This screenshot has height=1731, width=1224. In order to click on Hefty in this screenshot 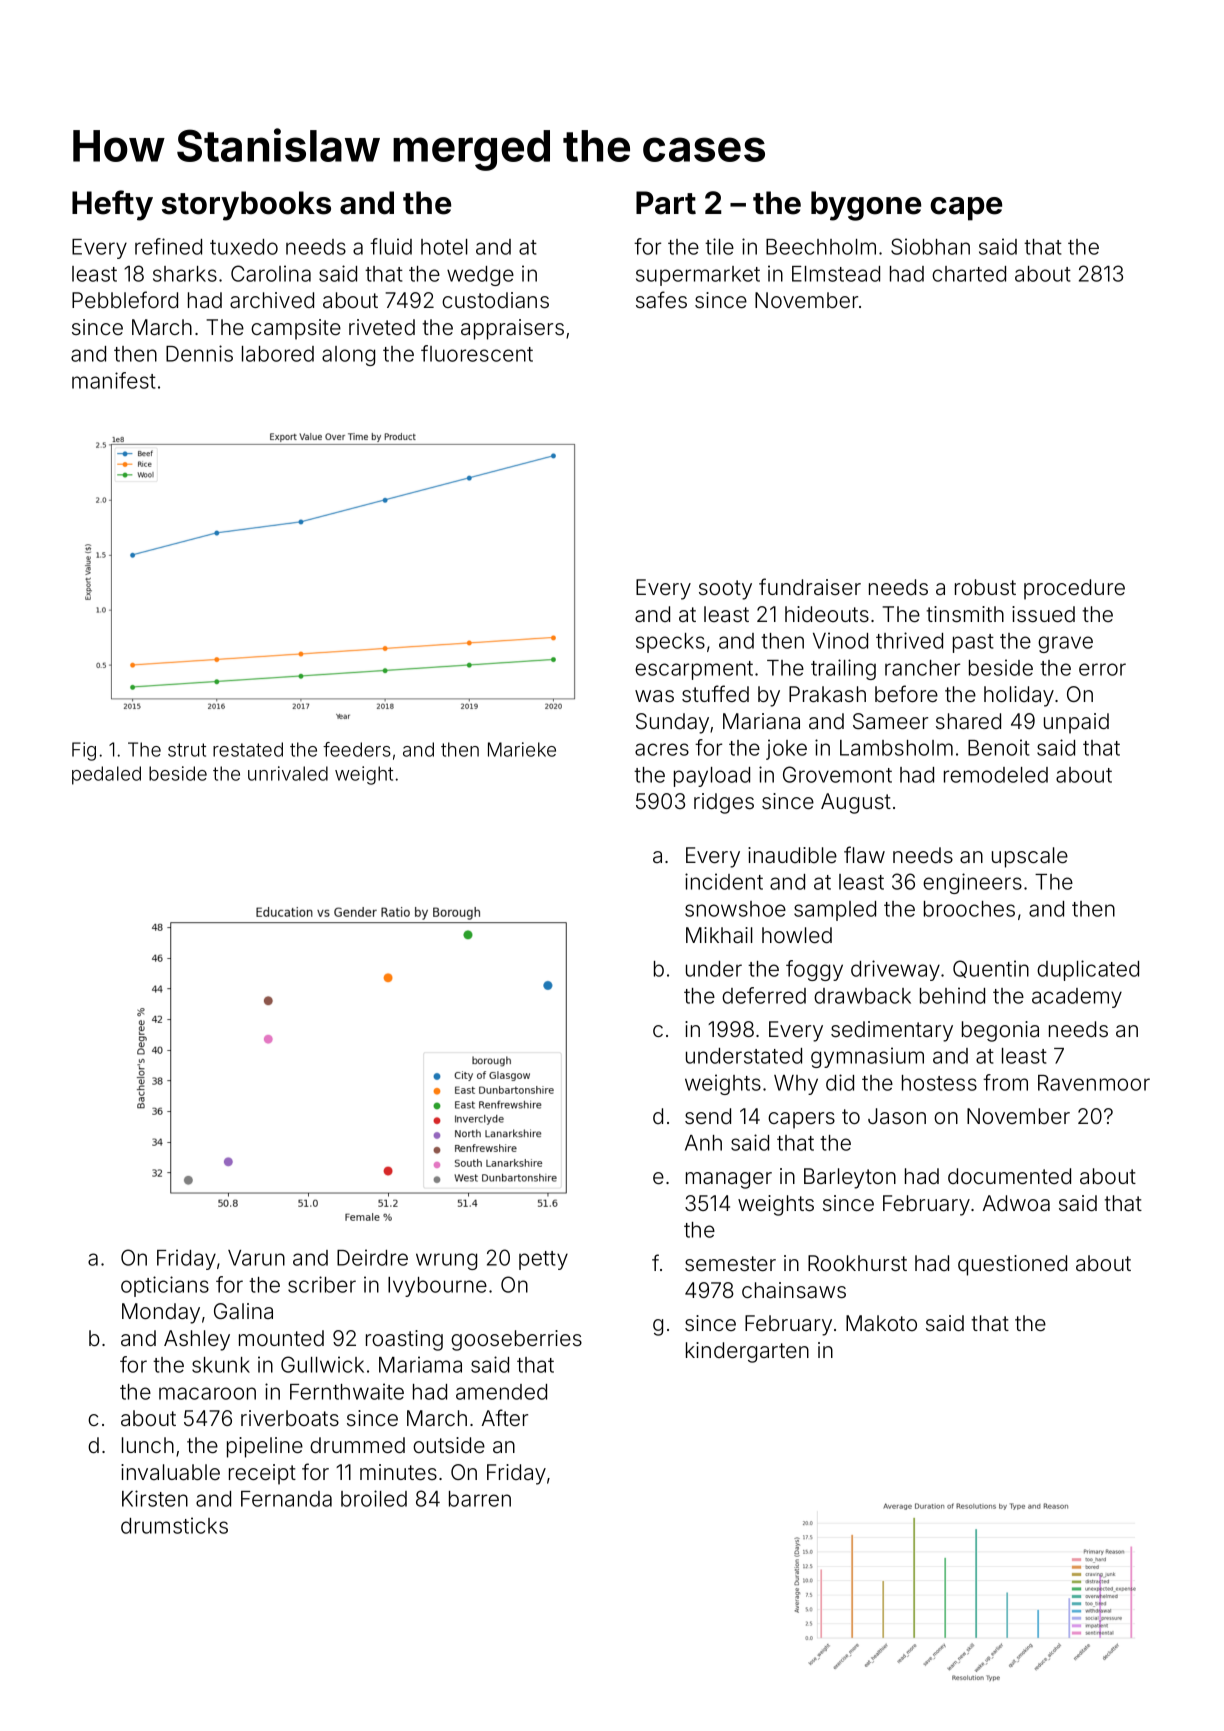, I will do `click(112, 205)`.
